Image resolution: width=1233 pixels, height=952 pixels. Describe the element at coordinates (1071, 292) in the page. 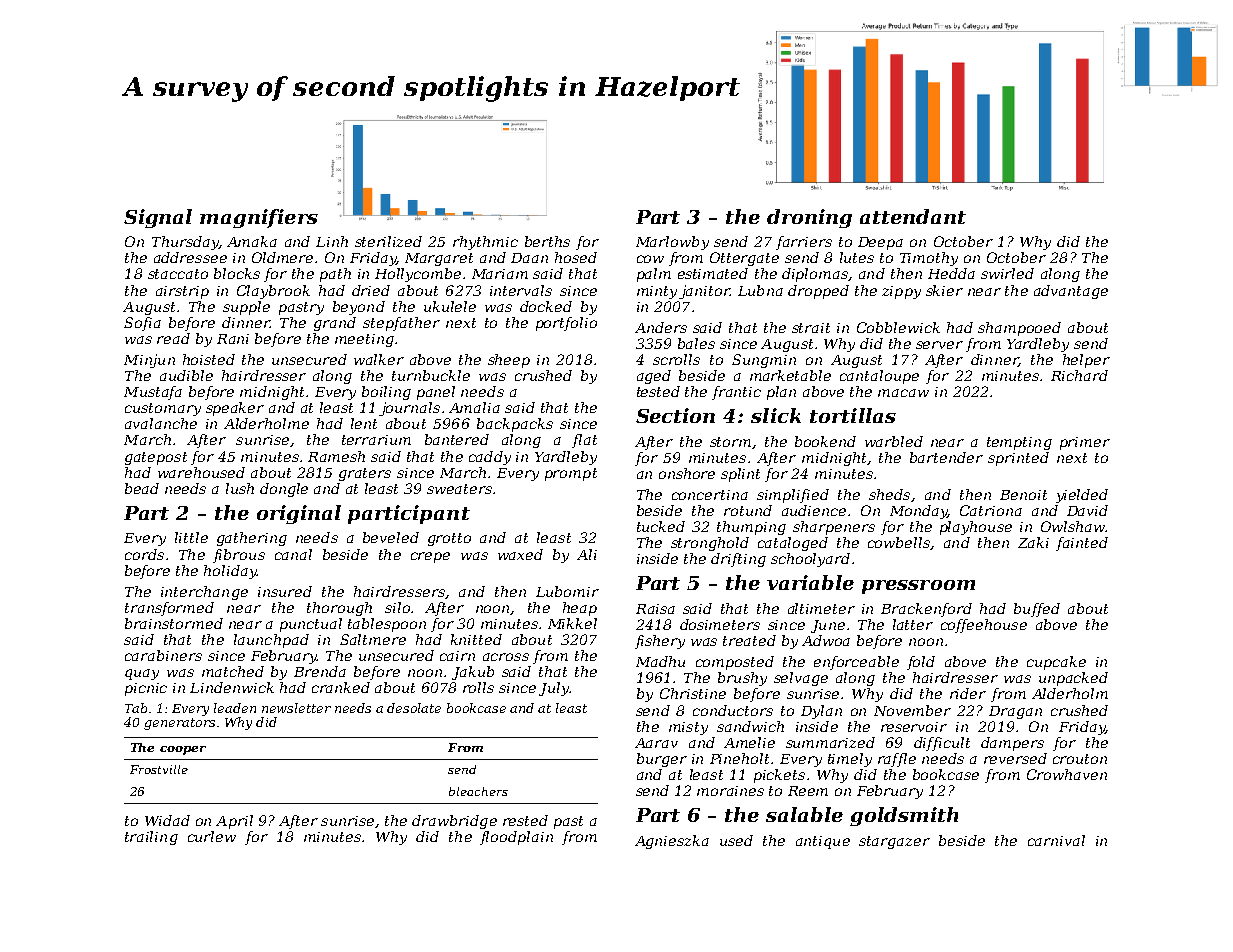

I see `advantage` at that location.
